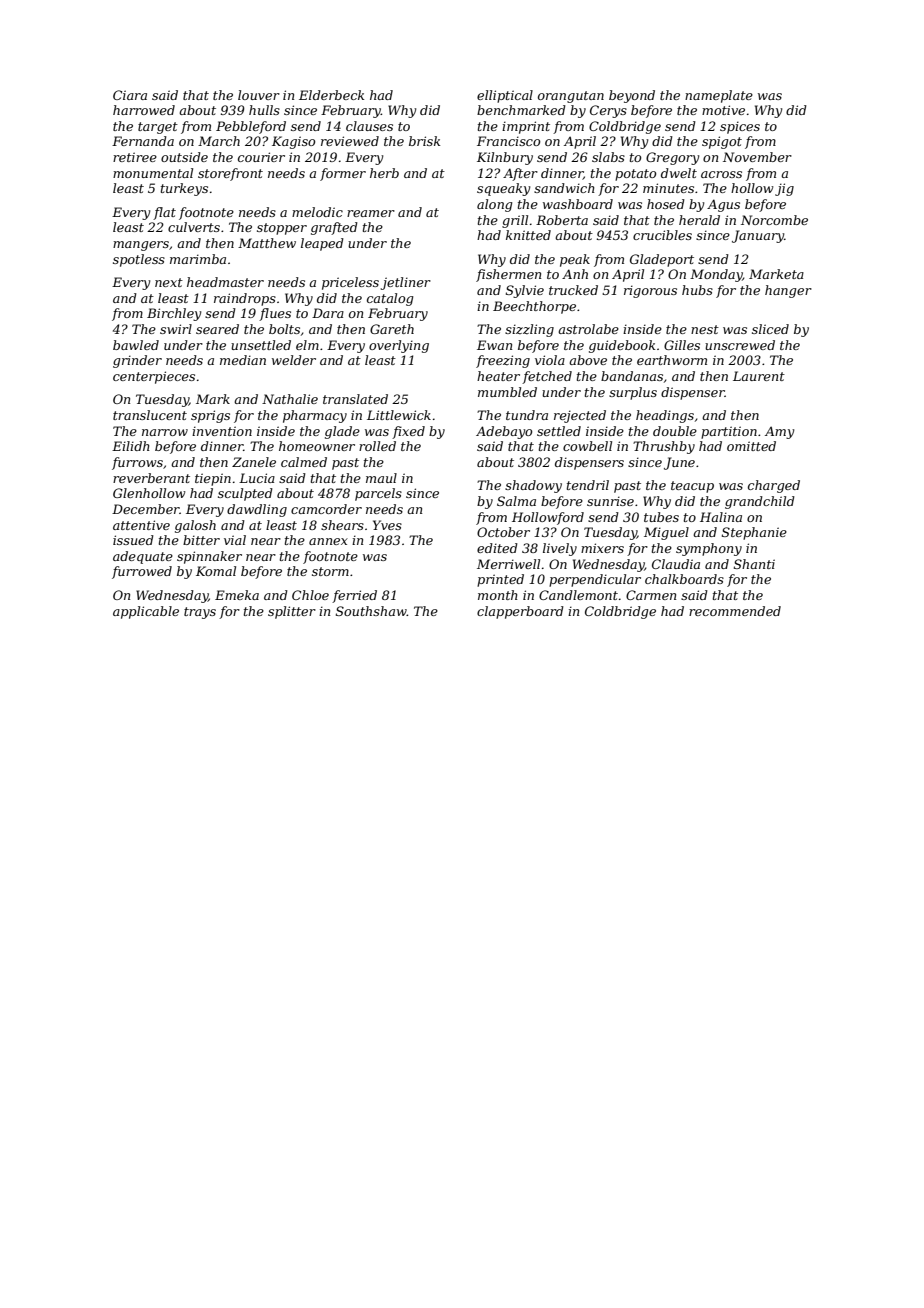 This document has width=924, height=1308. Describe the element at coordinates (259, 95) in the document. I see `louver` at that location.
